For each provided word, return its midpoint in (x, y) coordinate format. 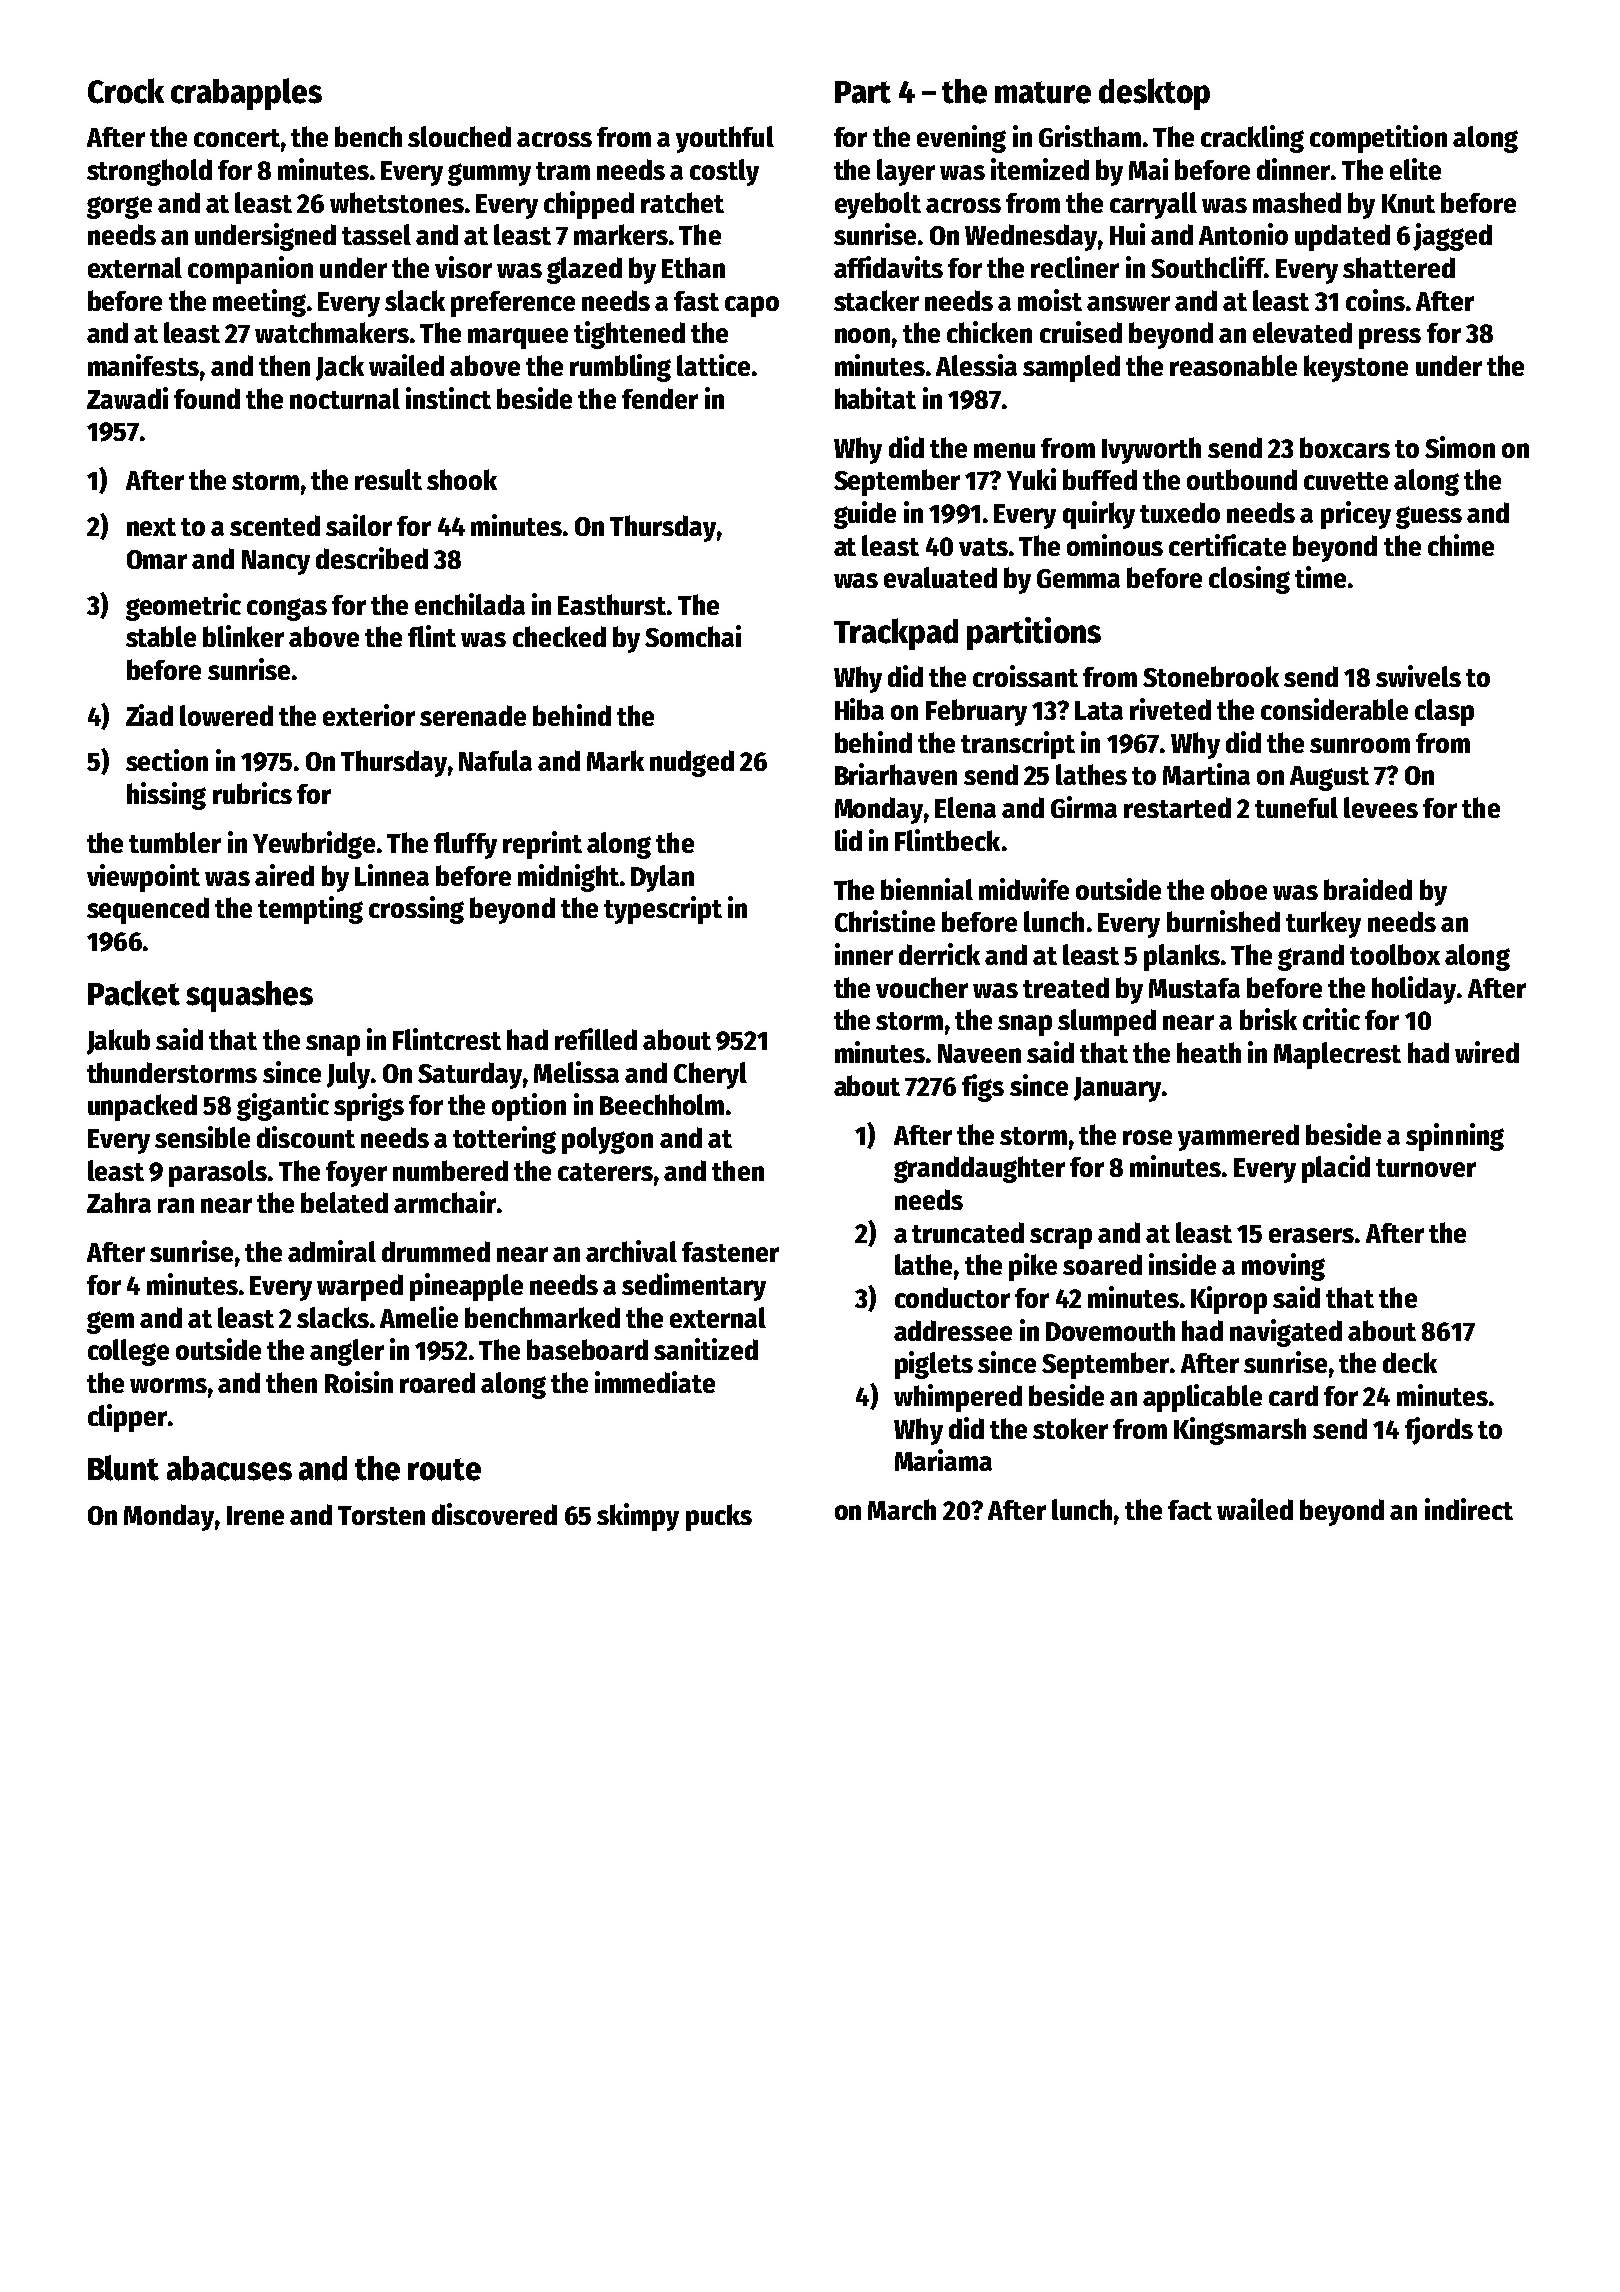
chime (1461, 545)
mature (1043, 92)
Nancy (276, 562)
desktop (1154, 94)
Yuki (1031, 479)
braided (1368, 889)
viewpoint (143, 878)
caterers (605, 1172)
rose (1147, 1137)
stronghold (149, 172)
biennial (927, 889)
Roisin (359, 1382)
